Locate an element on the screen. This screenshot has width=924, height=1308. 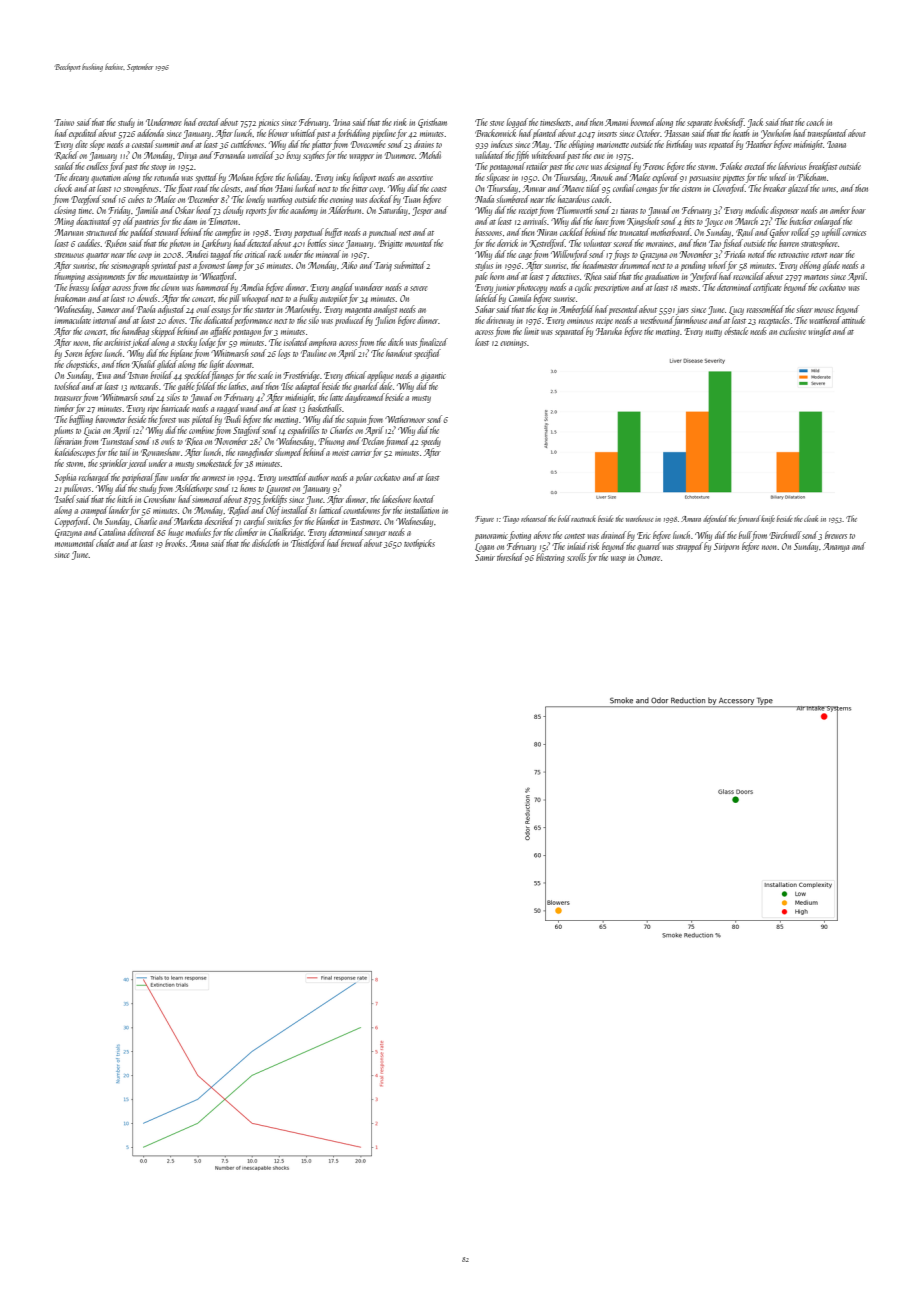
gigantic is located at coordinates (433, 376).
